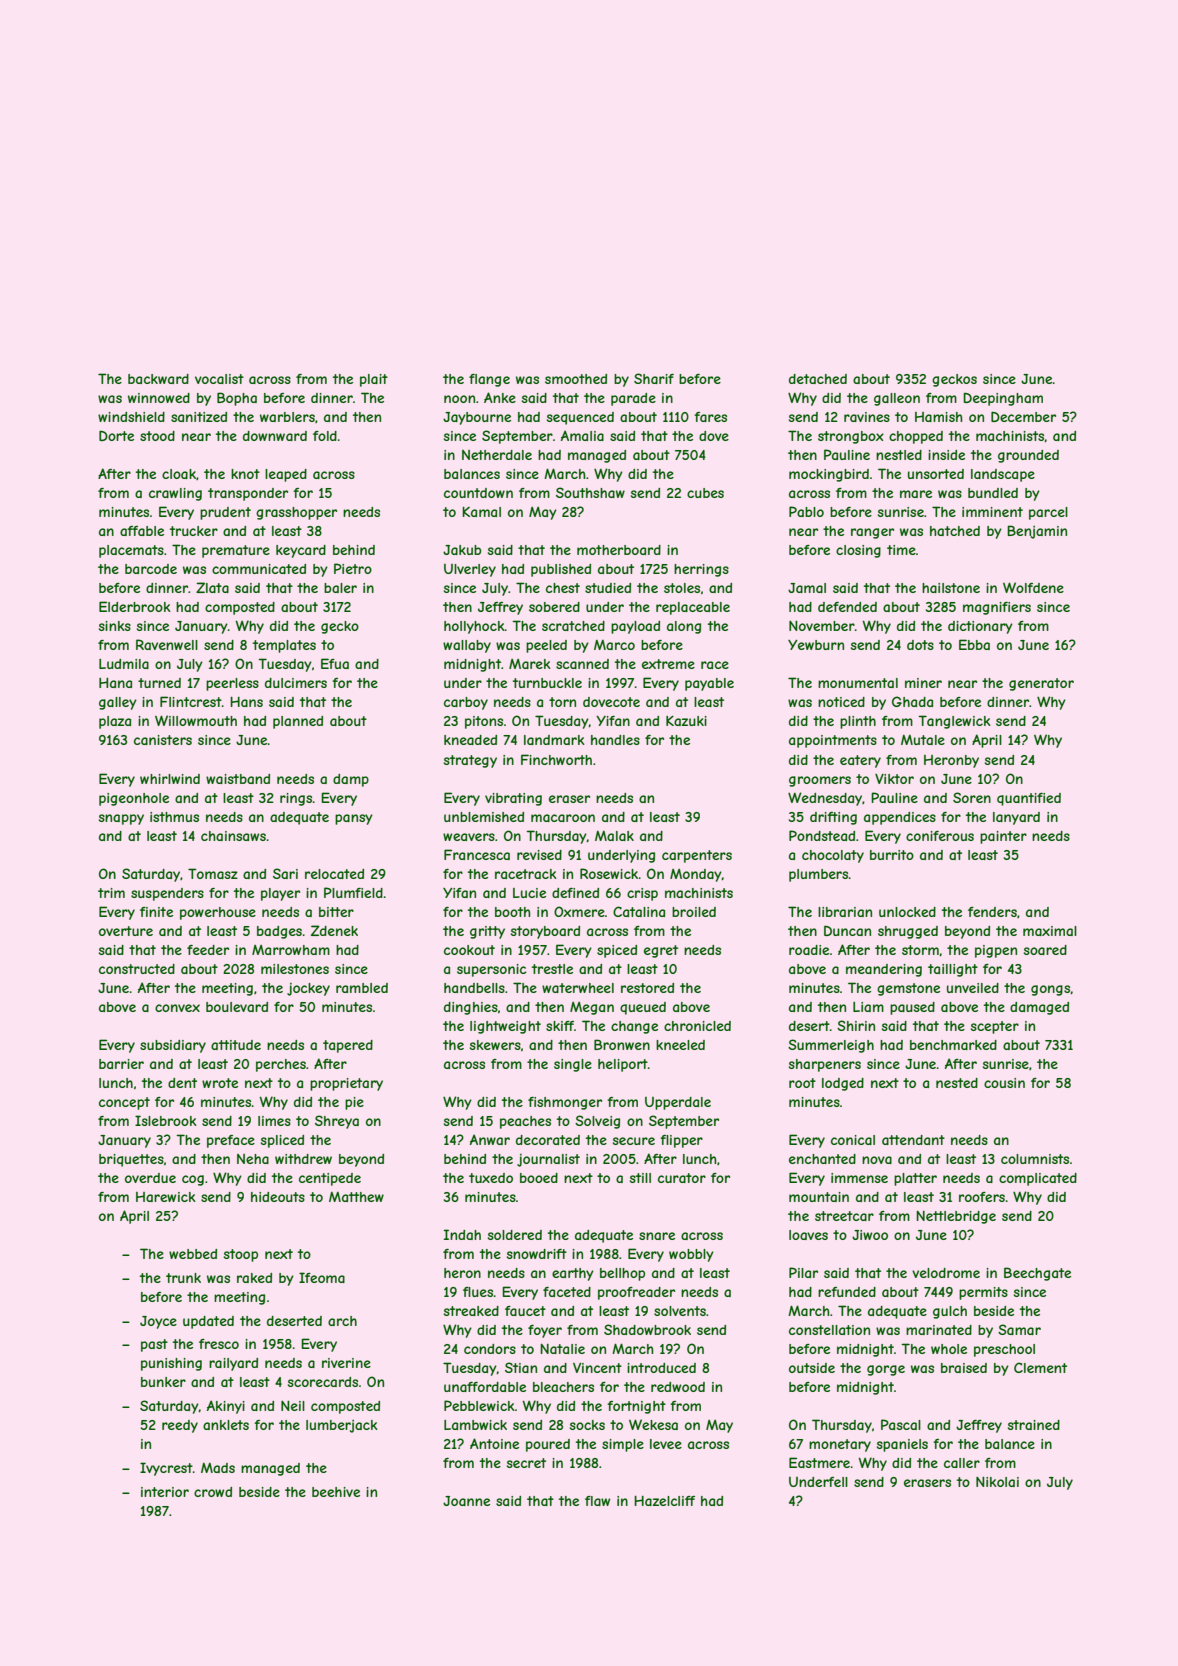  I want to click on broiled, so click(694, 912).
